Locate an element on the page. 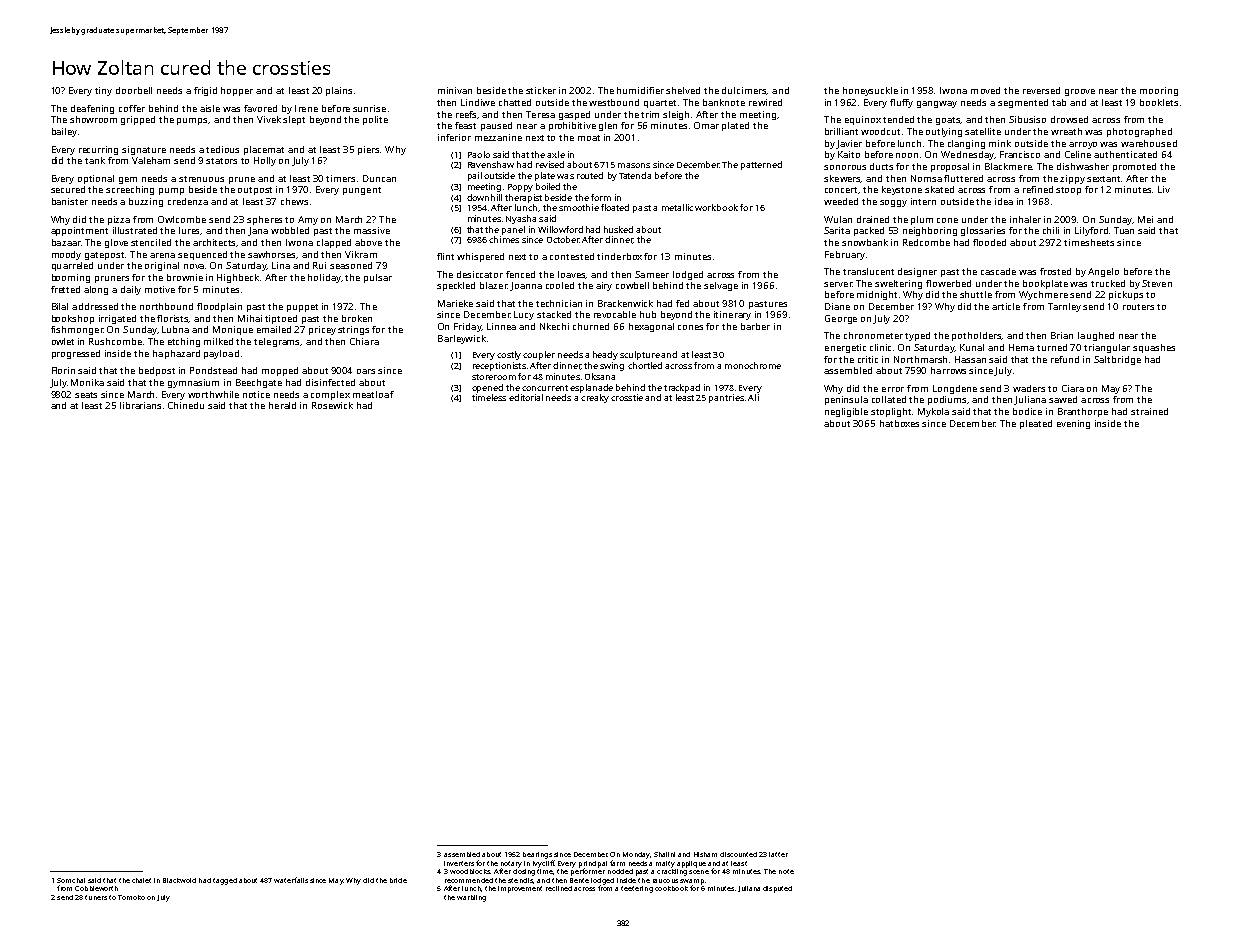  chalet is located at coordinates (141, 880).
